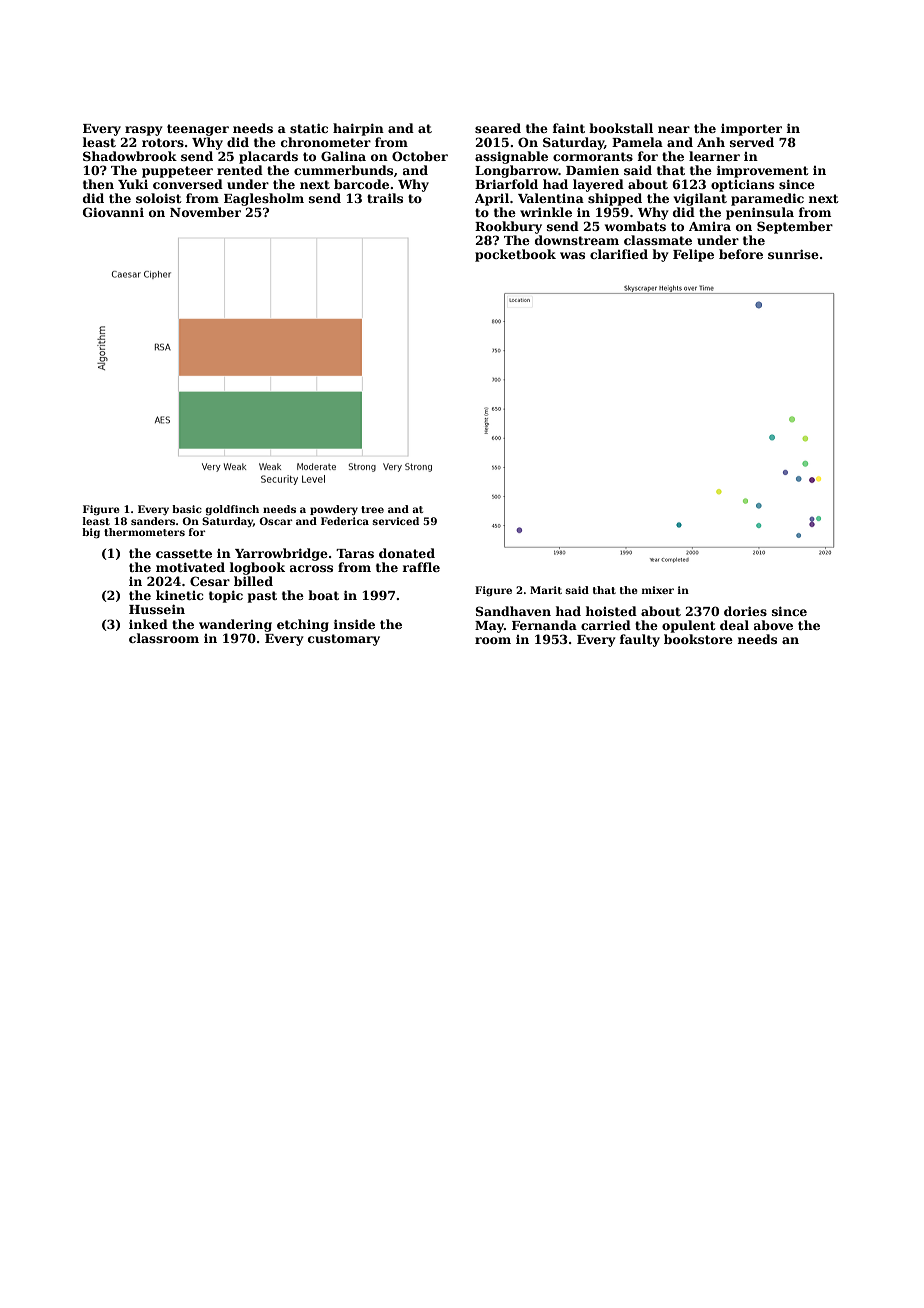  I want to click on Eaglesholm, so click(264, 199).
